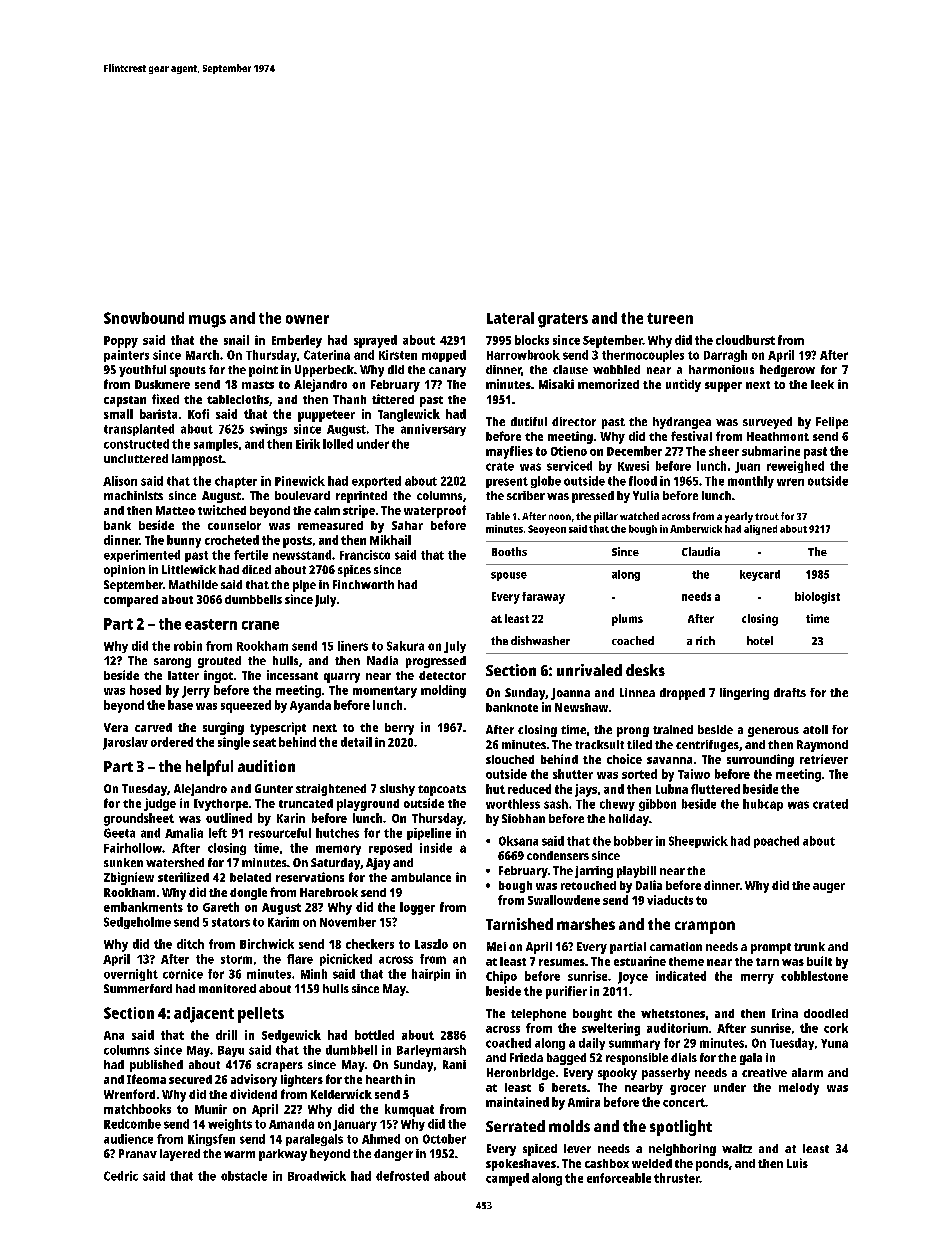 This page has width=952, height=1233. What do you see at coordinates (563, 320) in the page?
I see `graters` at bounding box center [563, 320].
